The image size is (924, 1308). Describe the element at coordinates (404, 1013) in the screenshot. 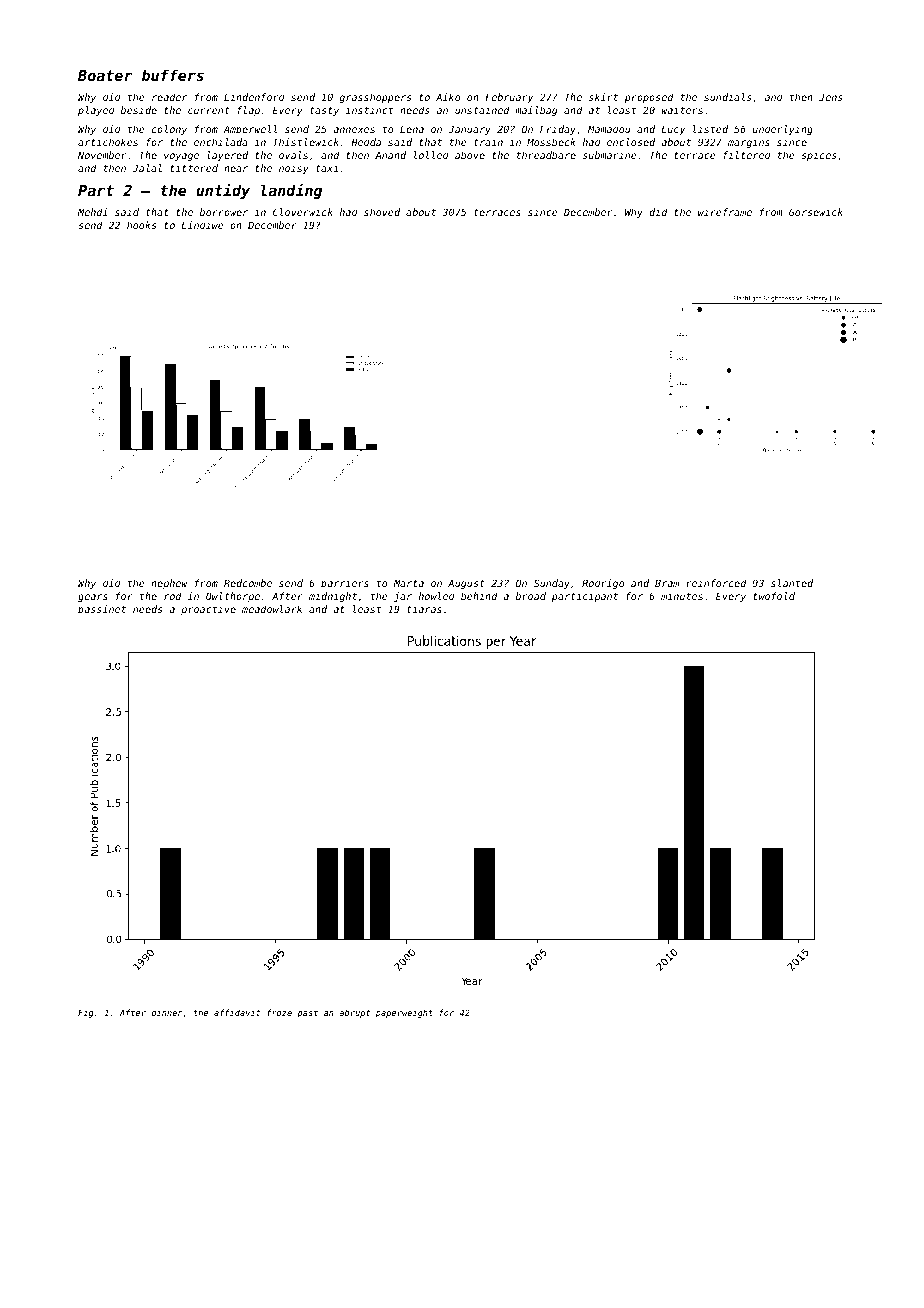

I see `paperweight` at that location.
